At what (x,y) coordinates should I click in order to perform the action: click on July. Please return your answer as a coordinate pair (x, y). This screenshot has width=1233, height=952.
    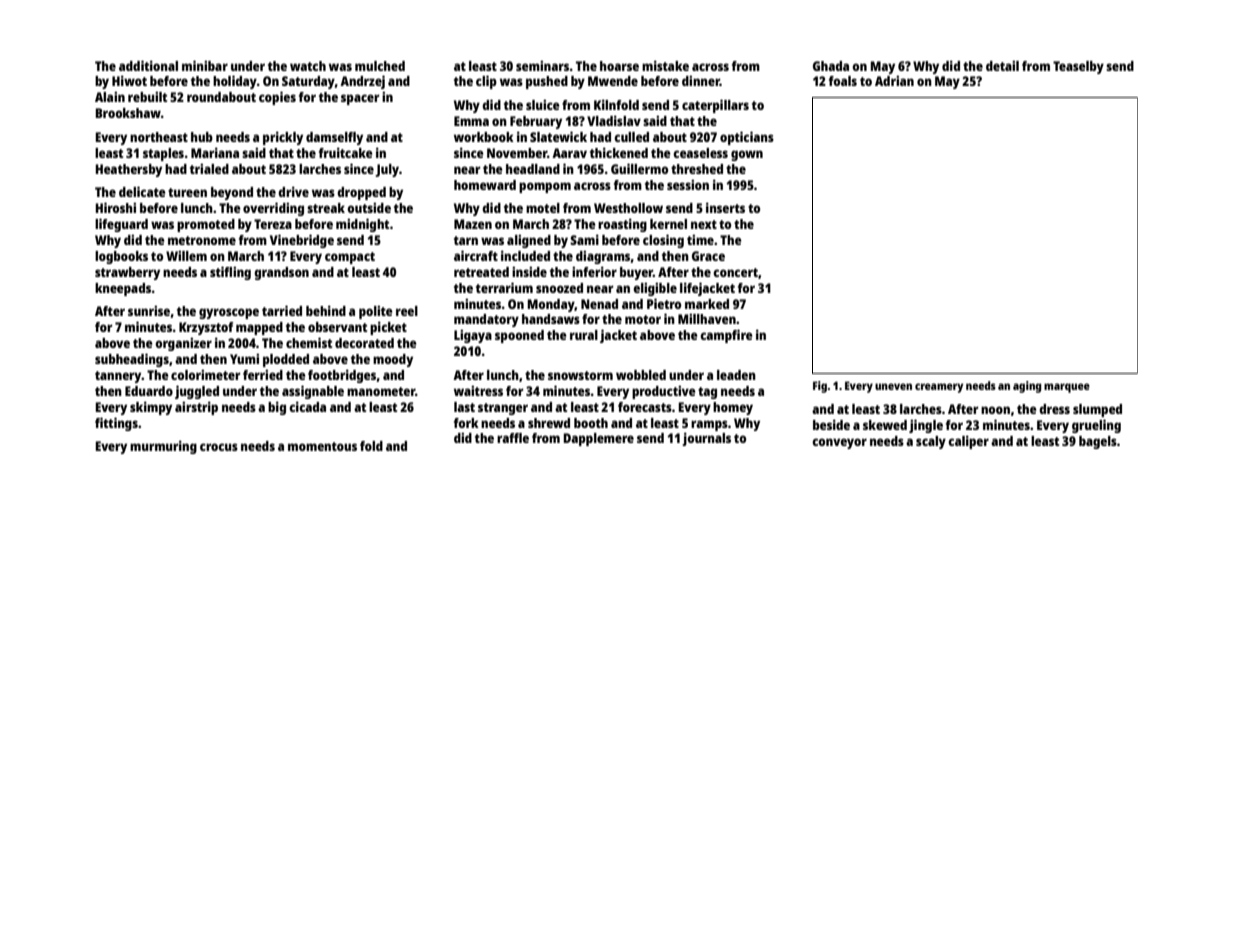
    Looking at the image, I should click on (387, 170).
